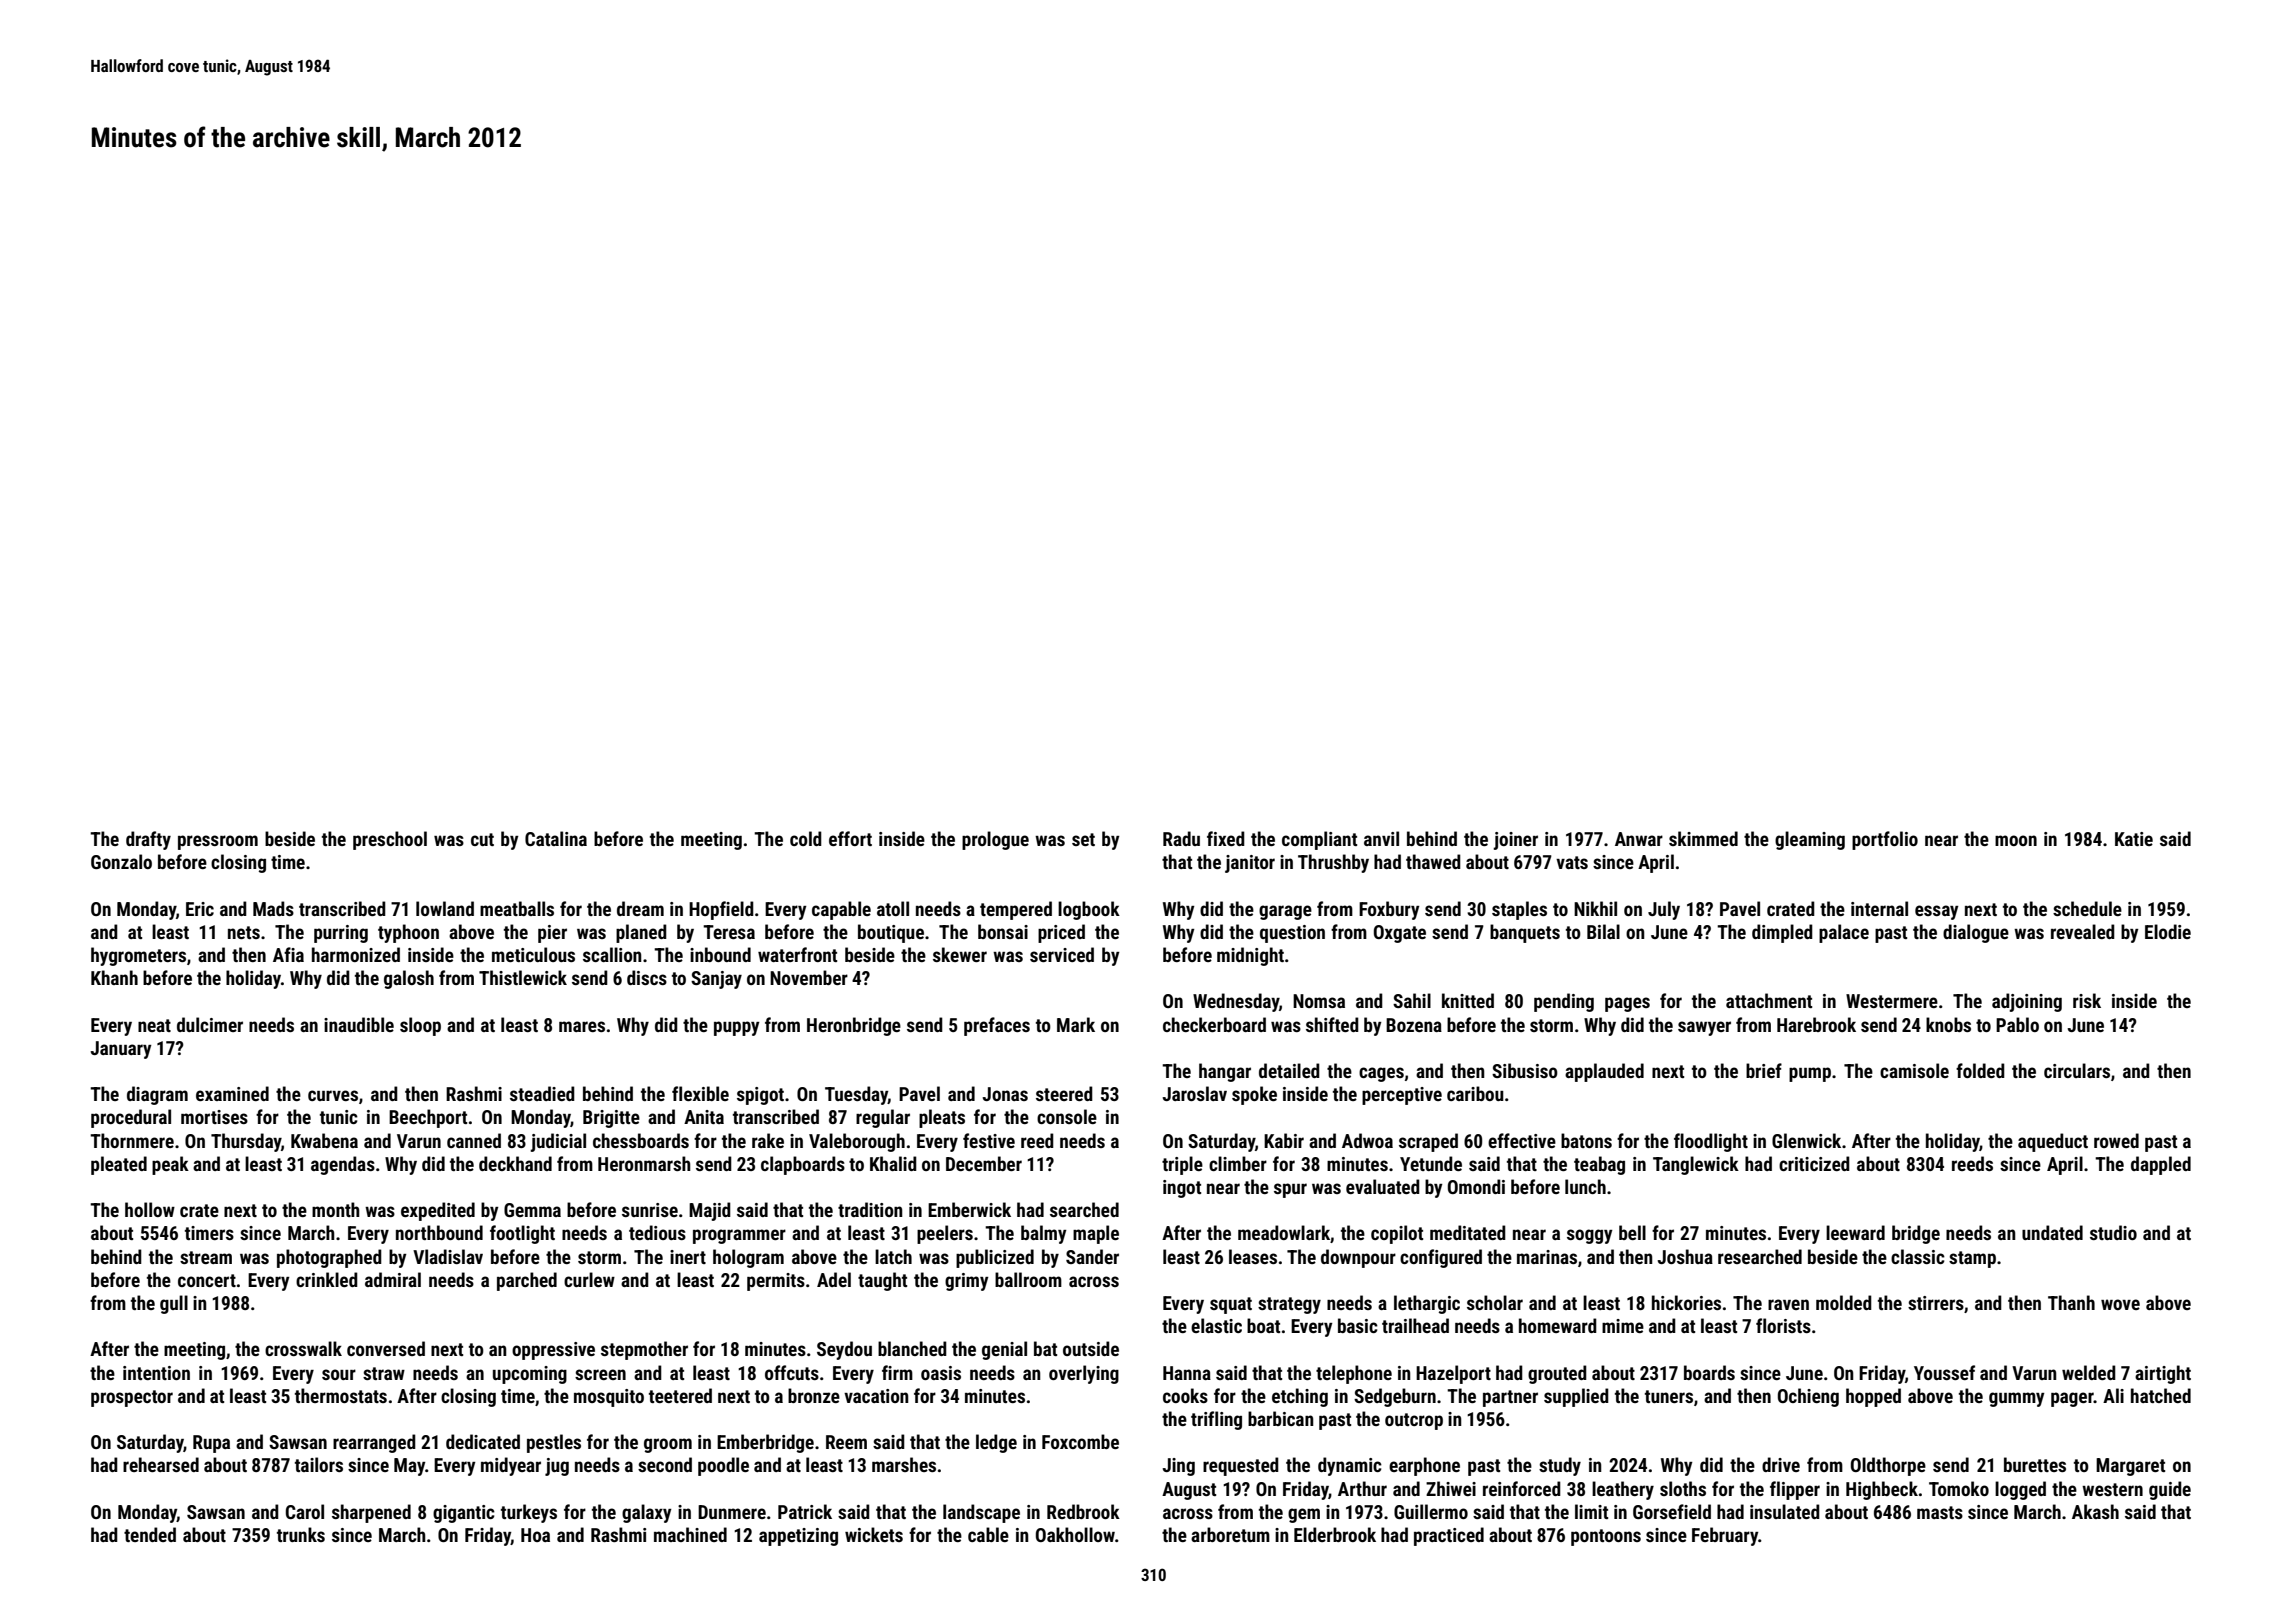  What do you see at coordinates (556, 838) in the screenshot?
I see `Catalina` at bounding box center [556, 838].
